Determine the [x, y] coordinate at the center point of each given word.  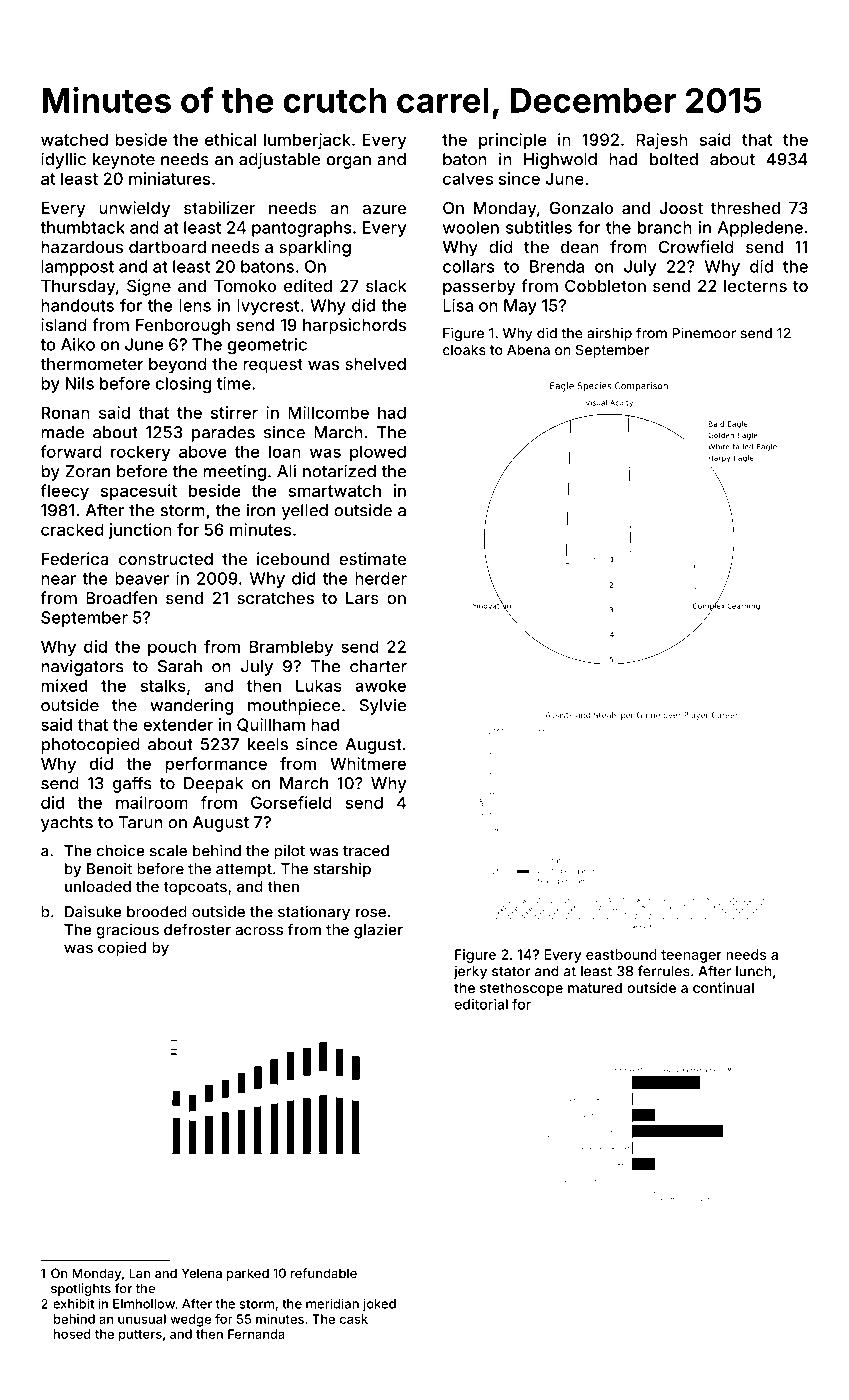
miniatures [169, 178]
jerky [470, 972]
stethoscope [521, 989]
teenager [691, 956]
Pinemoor [704, 333]
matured [595, 987]
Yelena [202, 1273]
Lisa [458, 305]
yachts [67, 824]
